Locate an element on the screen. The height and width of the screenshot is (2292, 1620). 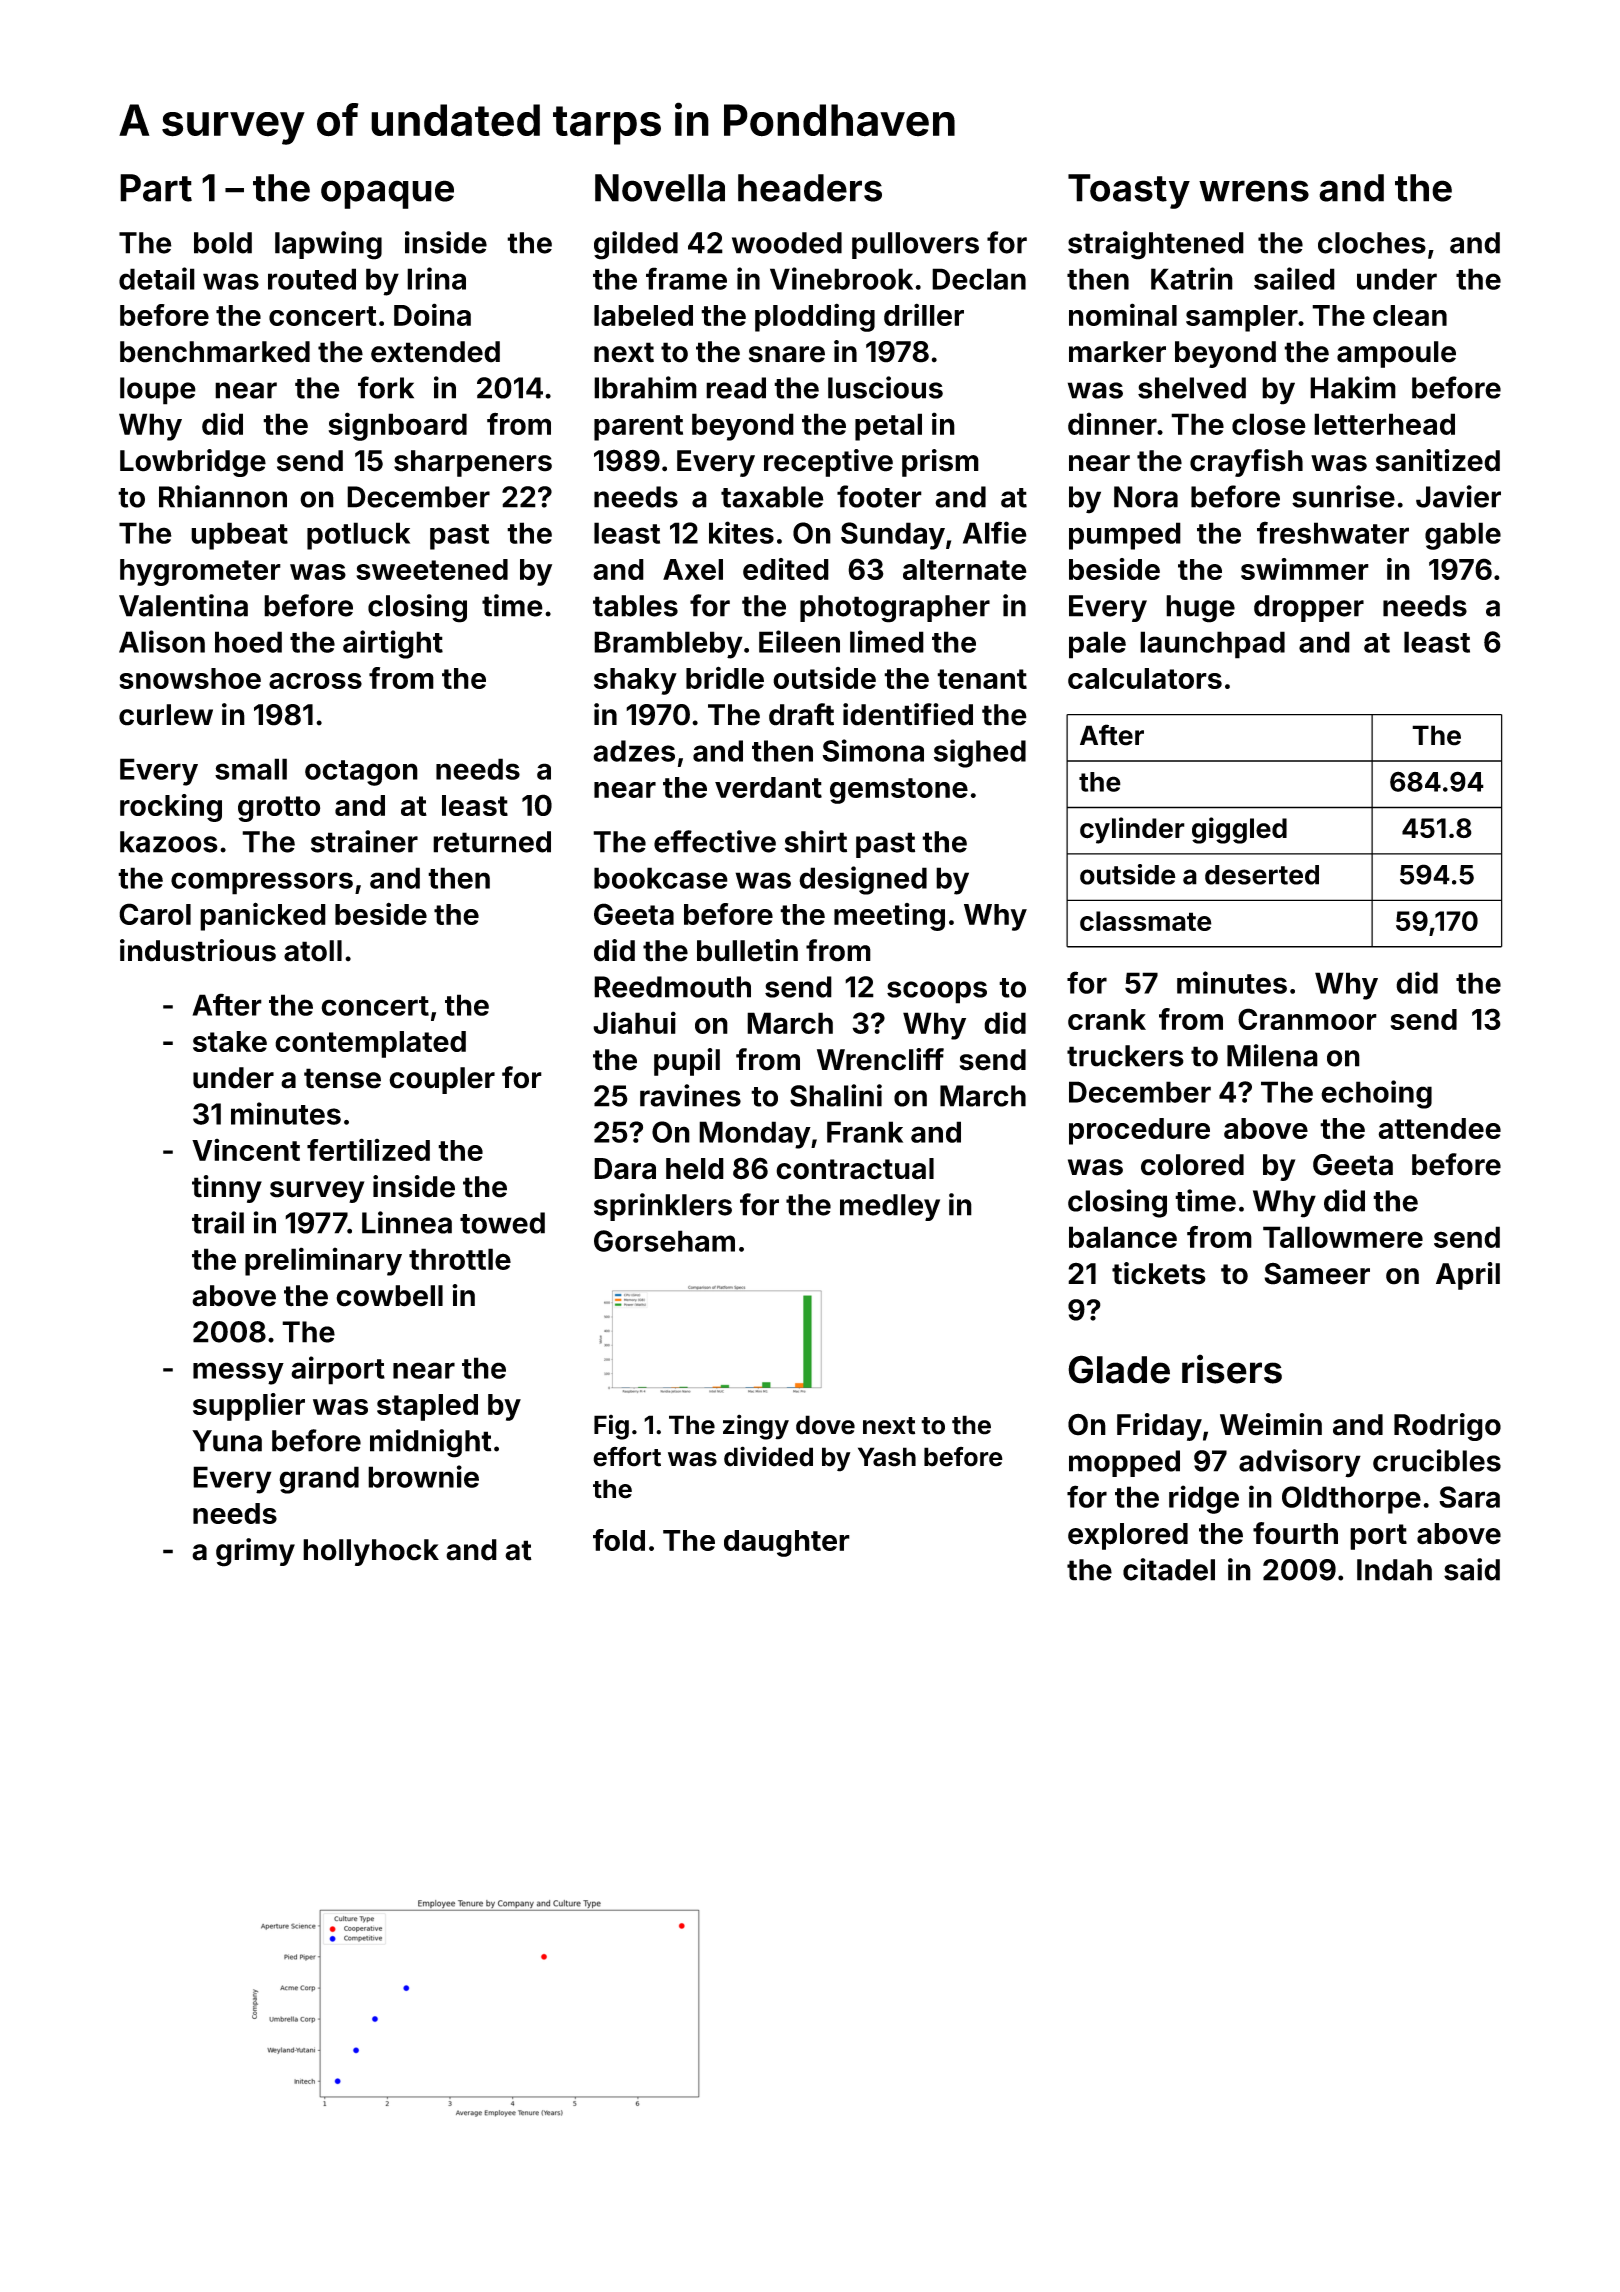
dinner is located at coordinates (1112, 423).
